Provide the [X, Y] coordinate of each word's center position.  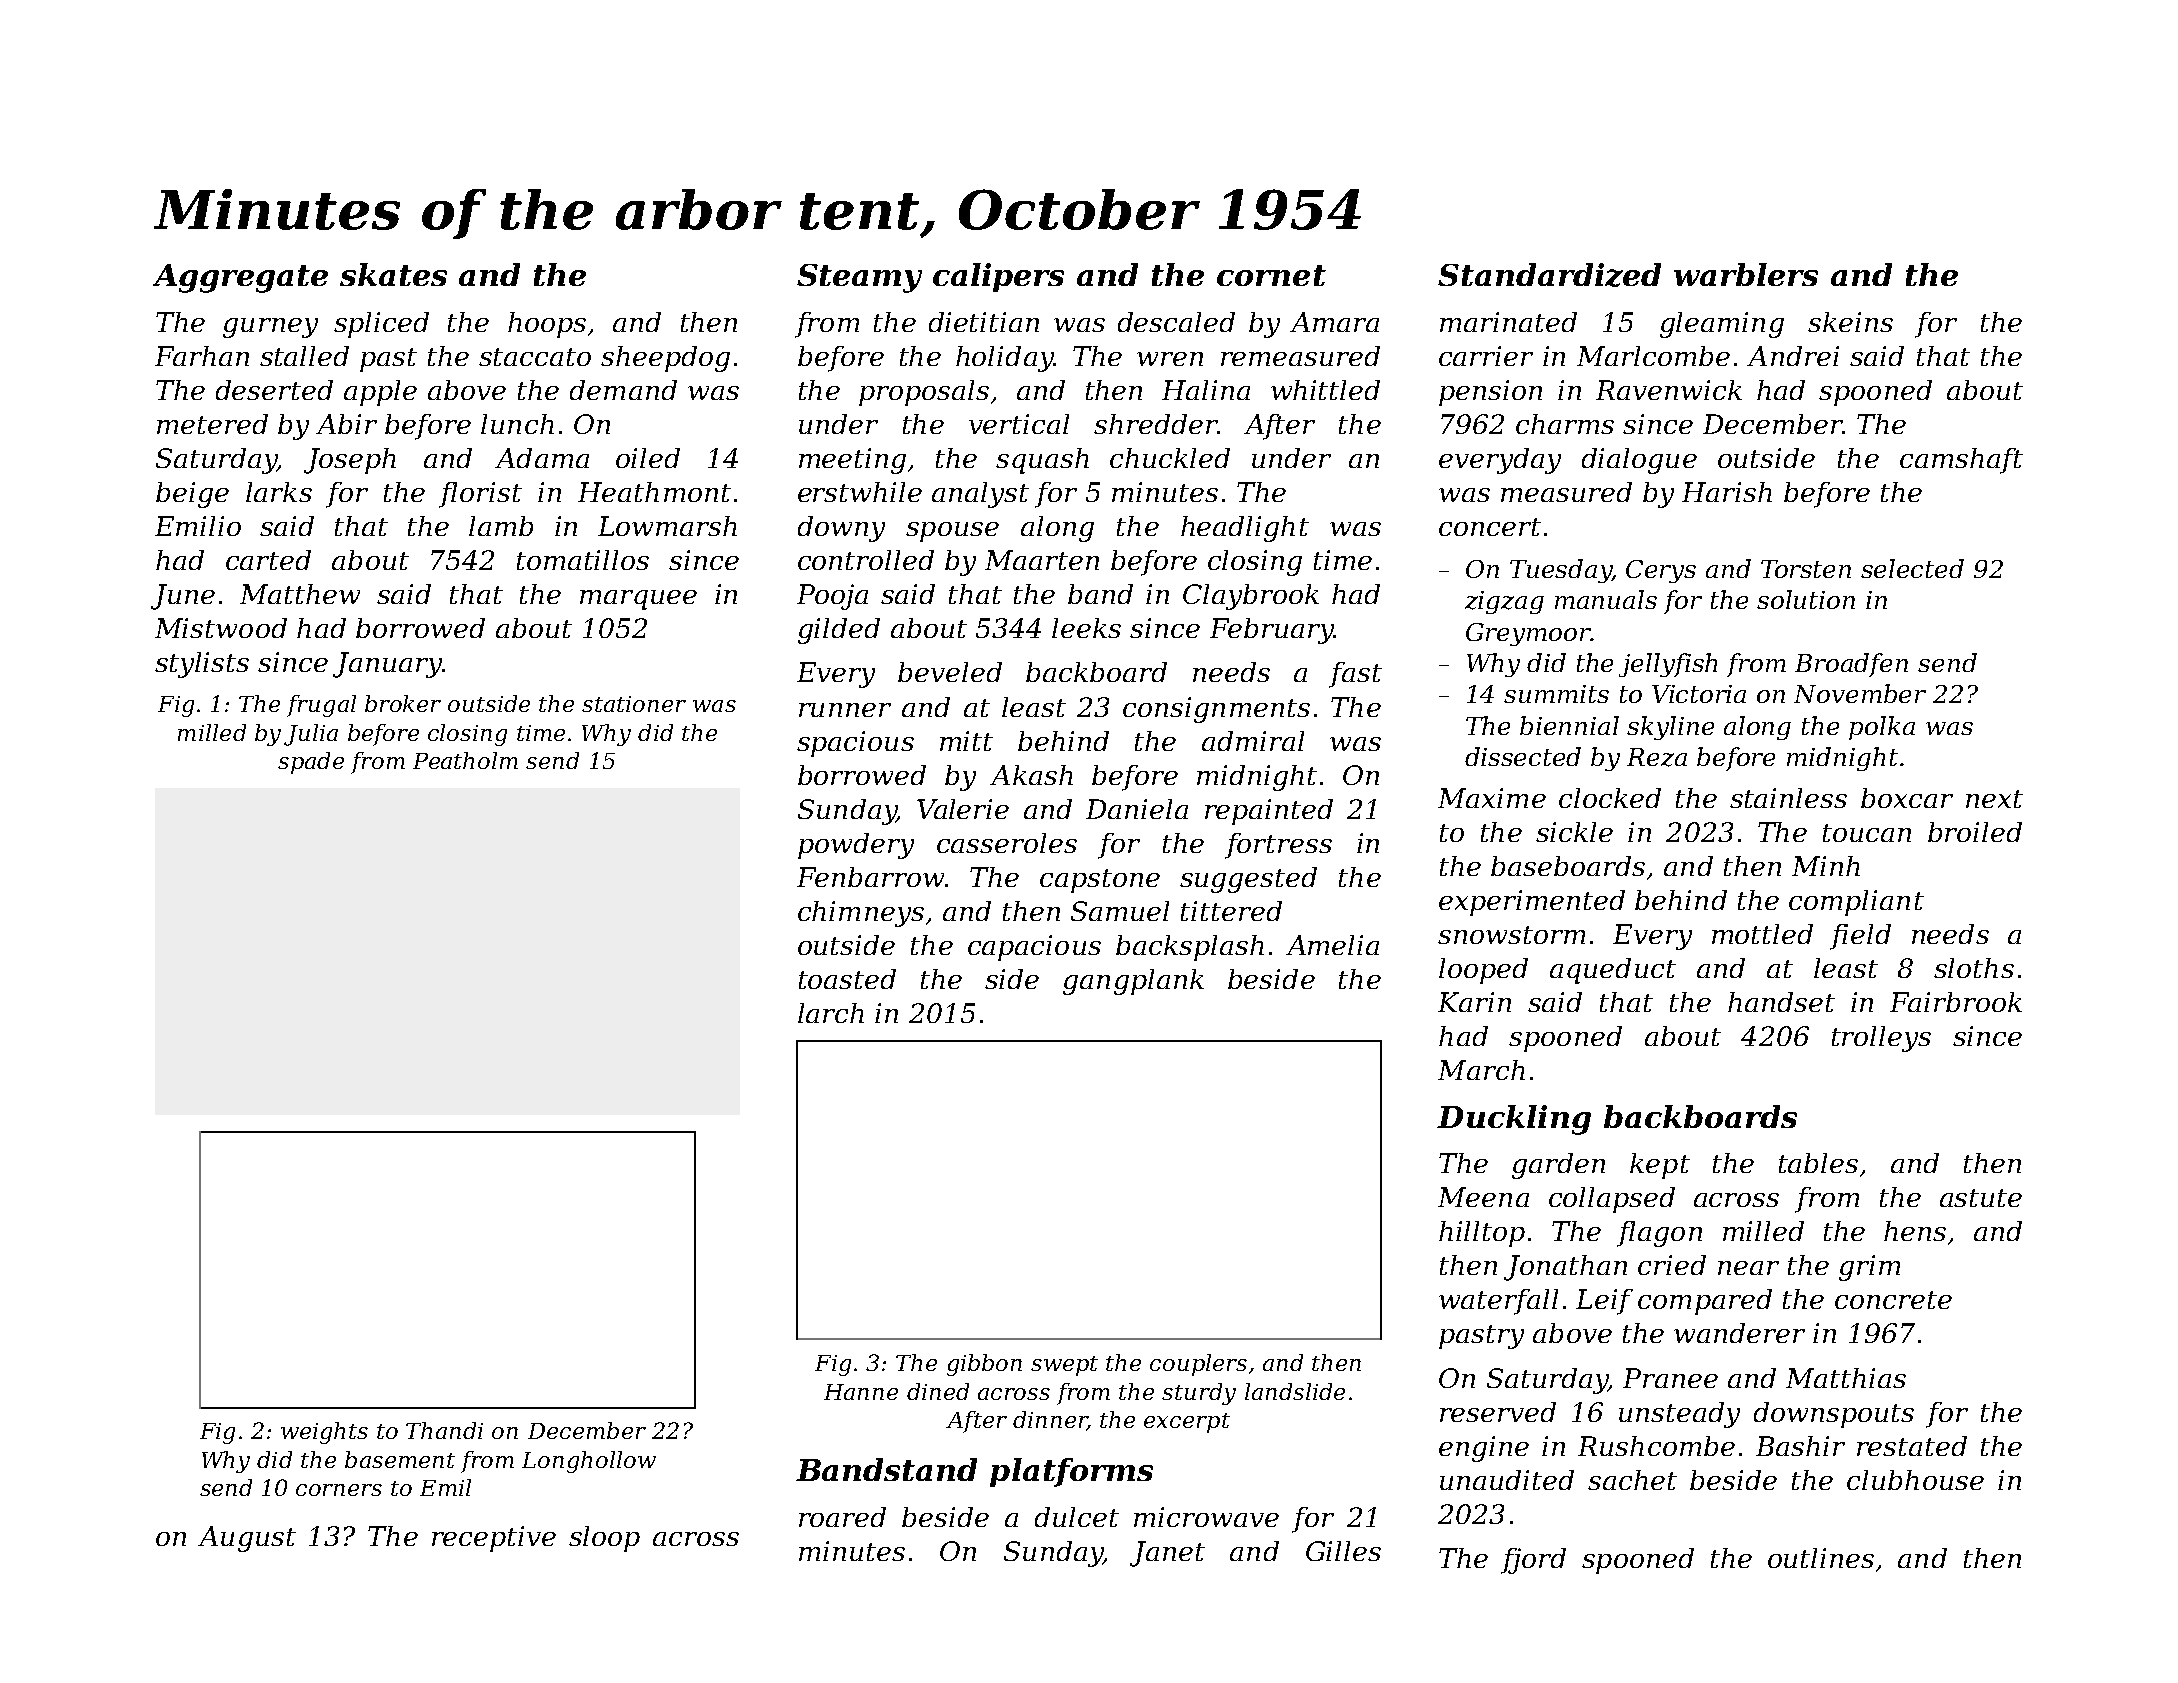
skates [393, 274]
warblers [1746, 274]
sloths [1974, 968]
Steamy [859, 278]
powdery [856, 846]
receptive [494, 1539]
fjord [1533, 1561]
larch [831, 1013]
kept [1660, 1166]
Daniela [1137, 809]
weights [324, 1433]
